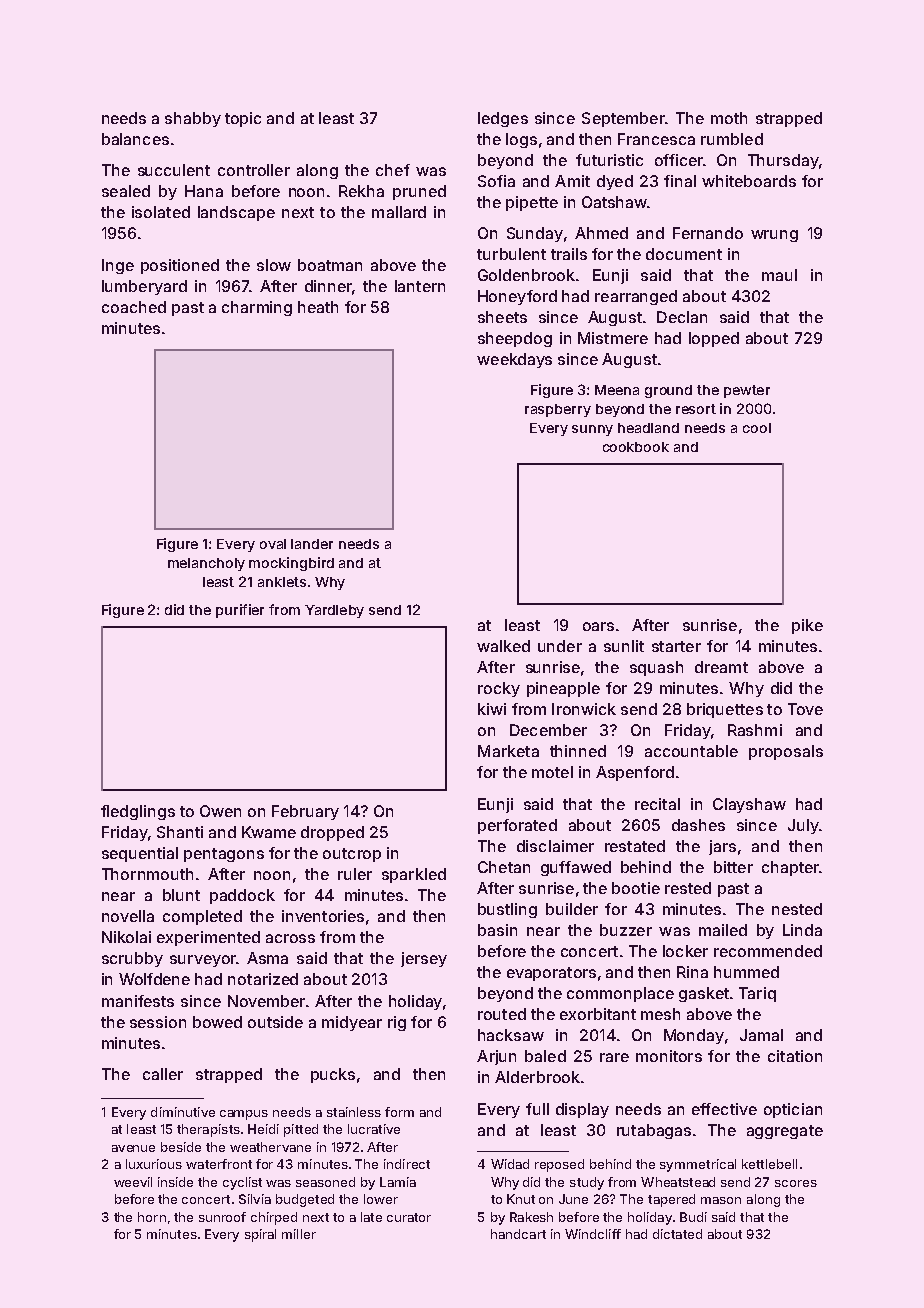 The height and width of the image is (1308, 924). Describe the element at coordinates (537, 1109) in the image. I see `full` at that location.
